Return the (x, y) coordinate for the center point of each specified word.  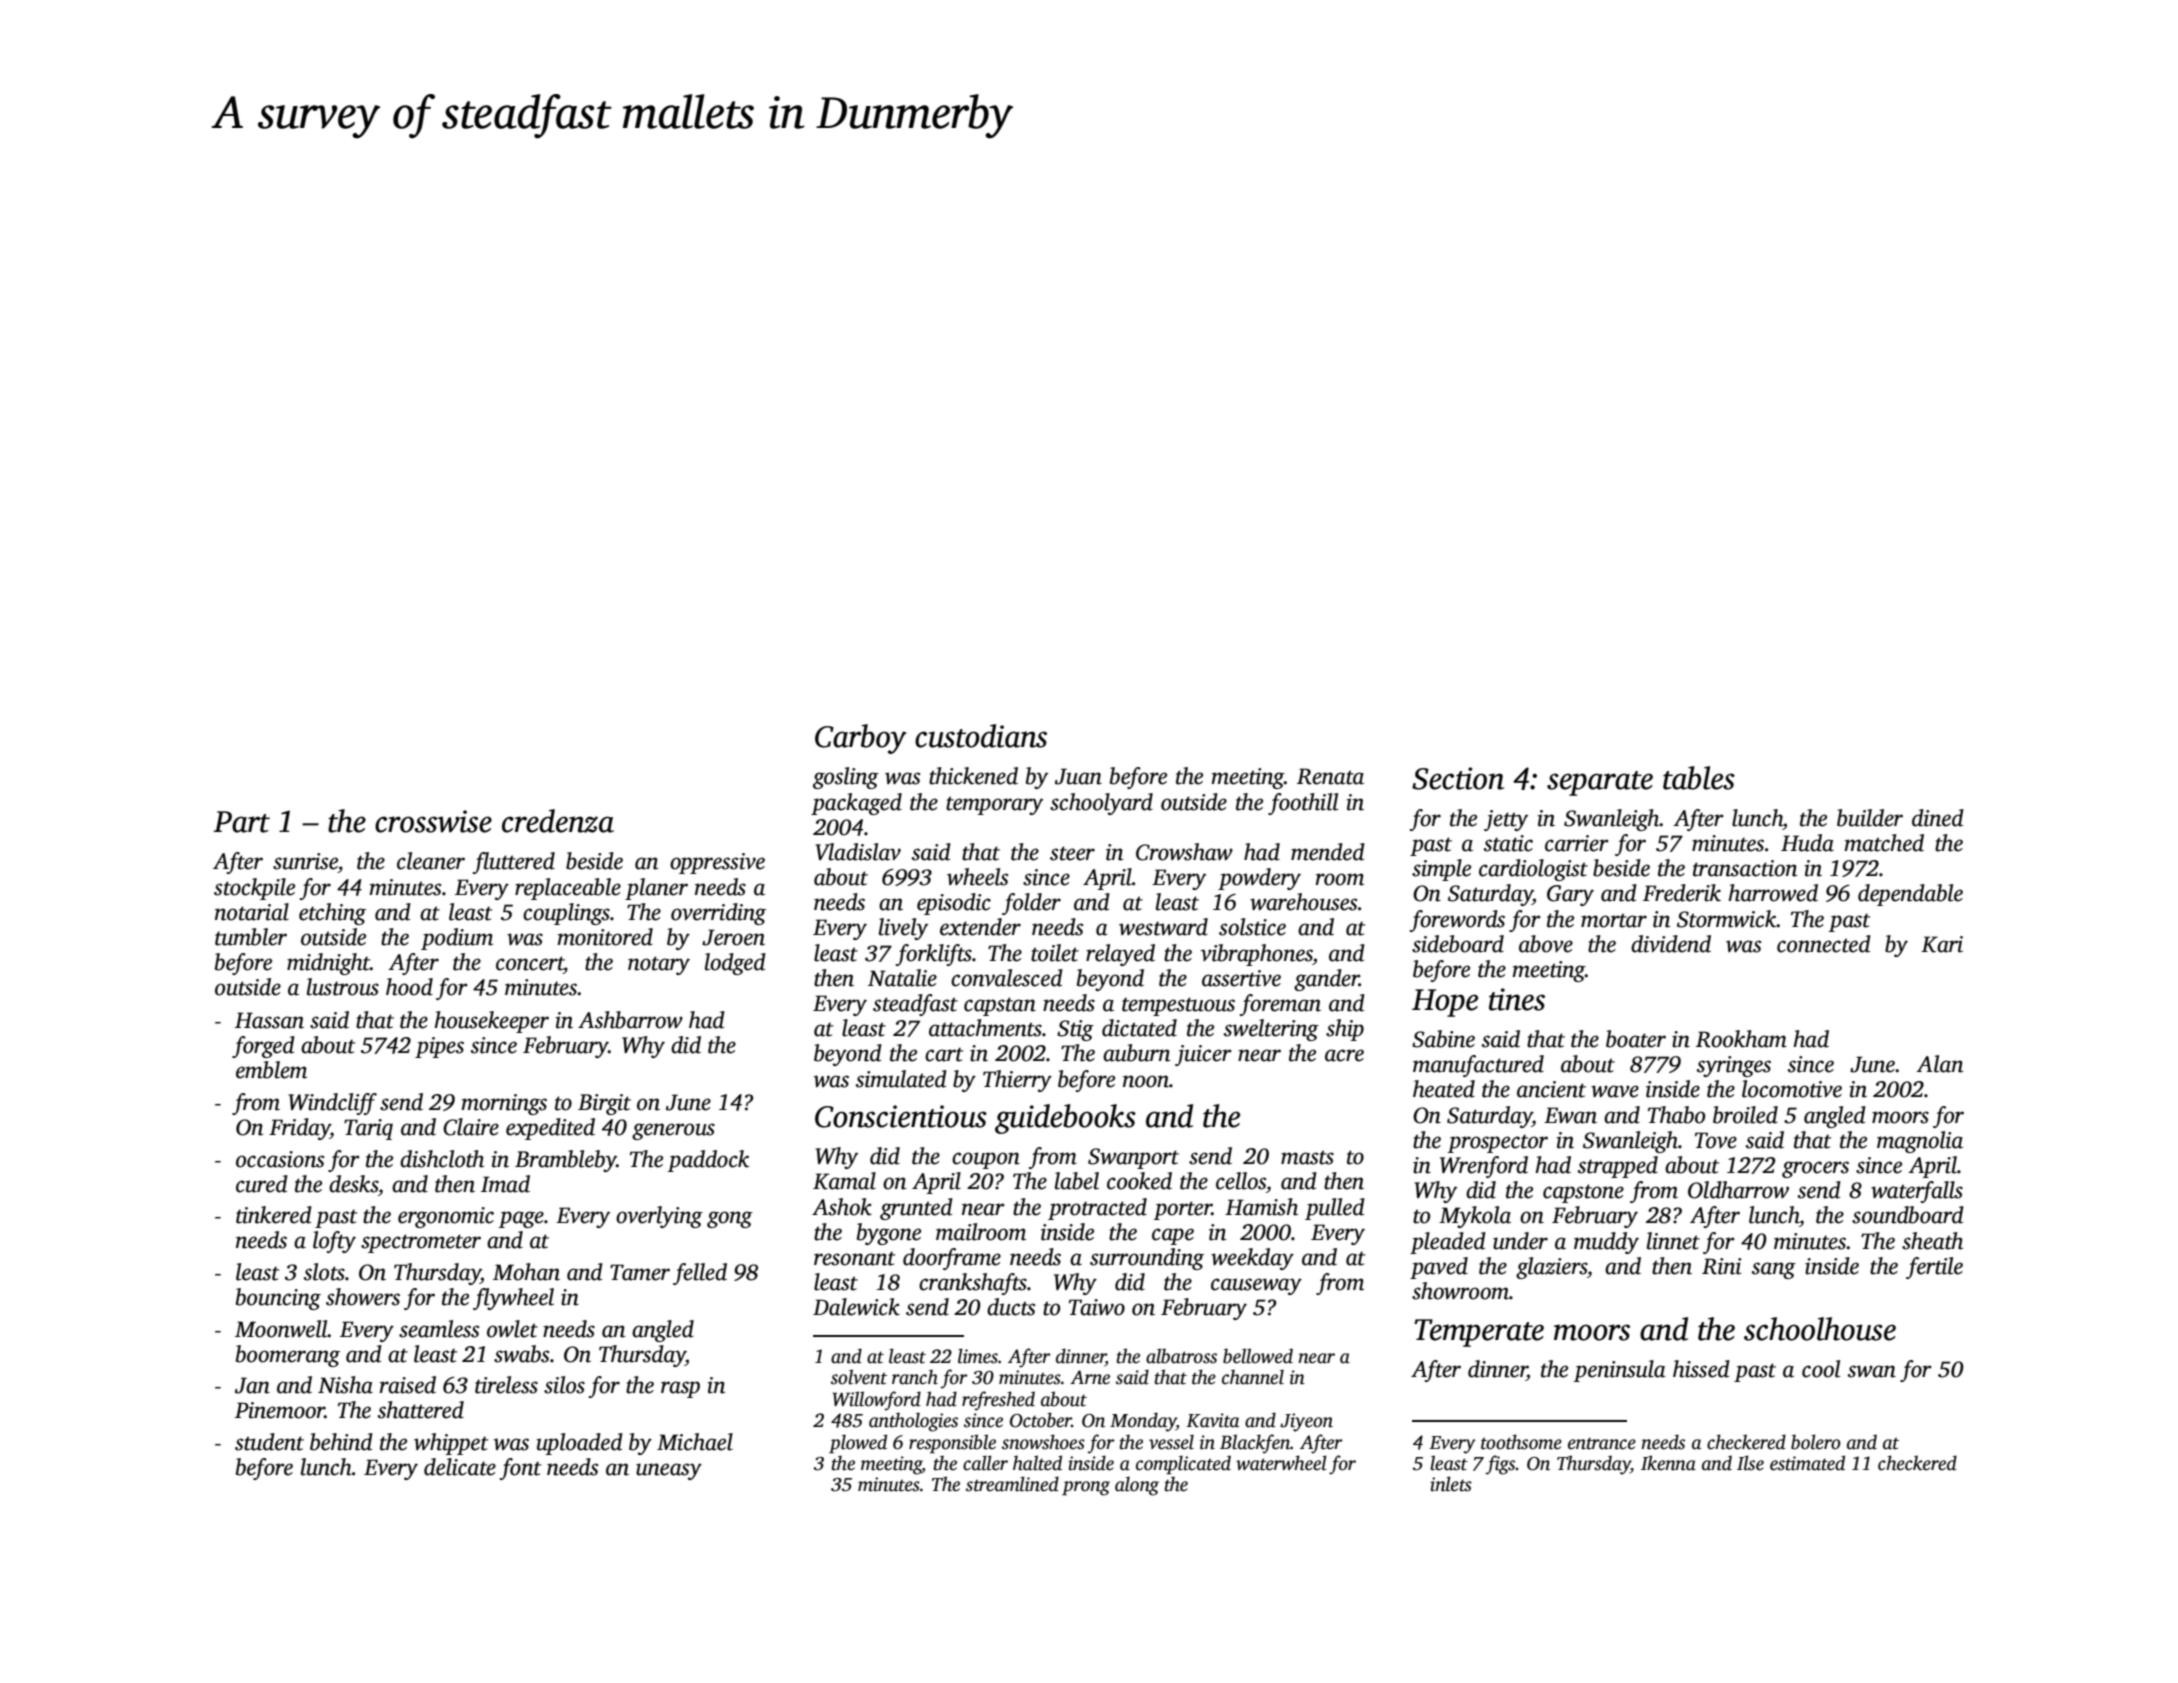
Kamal (844, 1181)
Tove (1716, 1140)
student (269, 1442)
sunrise (305, 861)
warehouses (1303, 902)
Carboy (860, 739)
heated (1444, 1089)
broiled (1745, 1115)
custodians (981, 736)
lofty (334, 1242)
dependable (1910, 895)
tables (1699, 778)
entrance (1602, 1444)
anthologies (913, 1422)
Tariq (368, 1129)
